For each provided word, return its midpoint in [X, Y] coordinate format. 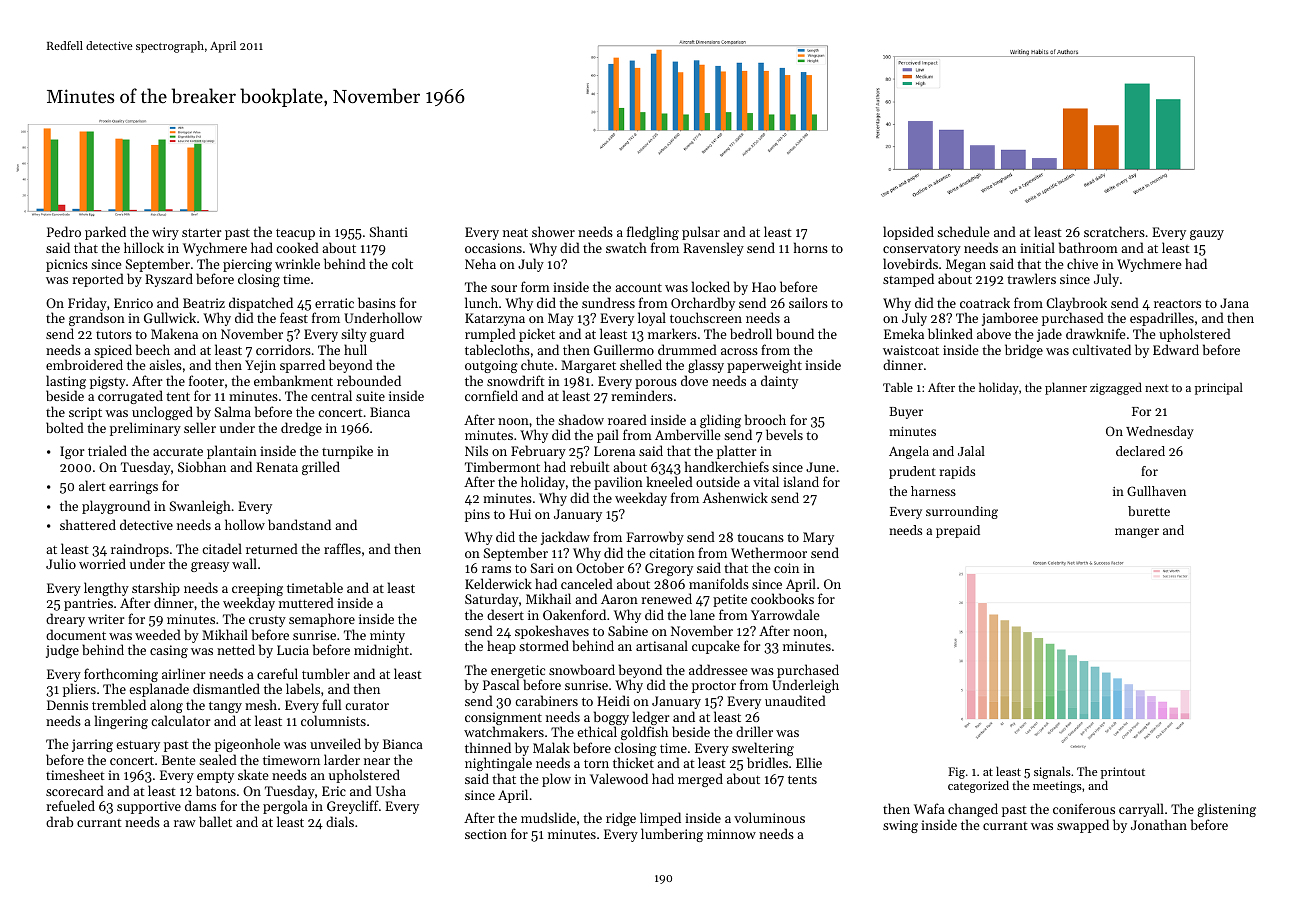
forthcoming [121, 675]
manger [1137, 533]
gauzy [1207, 235]
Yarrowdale [785, 614]
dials [340, 821]
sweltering [763, 750]
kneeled [669, 481]
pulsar [701, 233]
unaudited [795, 700]
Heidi [613, 700]
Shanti [389, 231]
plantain [232, 452]
